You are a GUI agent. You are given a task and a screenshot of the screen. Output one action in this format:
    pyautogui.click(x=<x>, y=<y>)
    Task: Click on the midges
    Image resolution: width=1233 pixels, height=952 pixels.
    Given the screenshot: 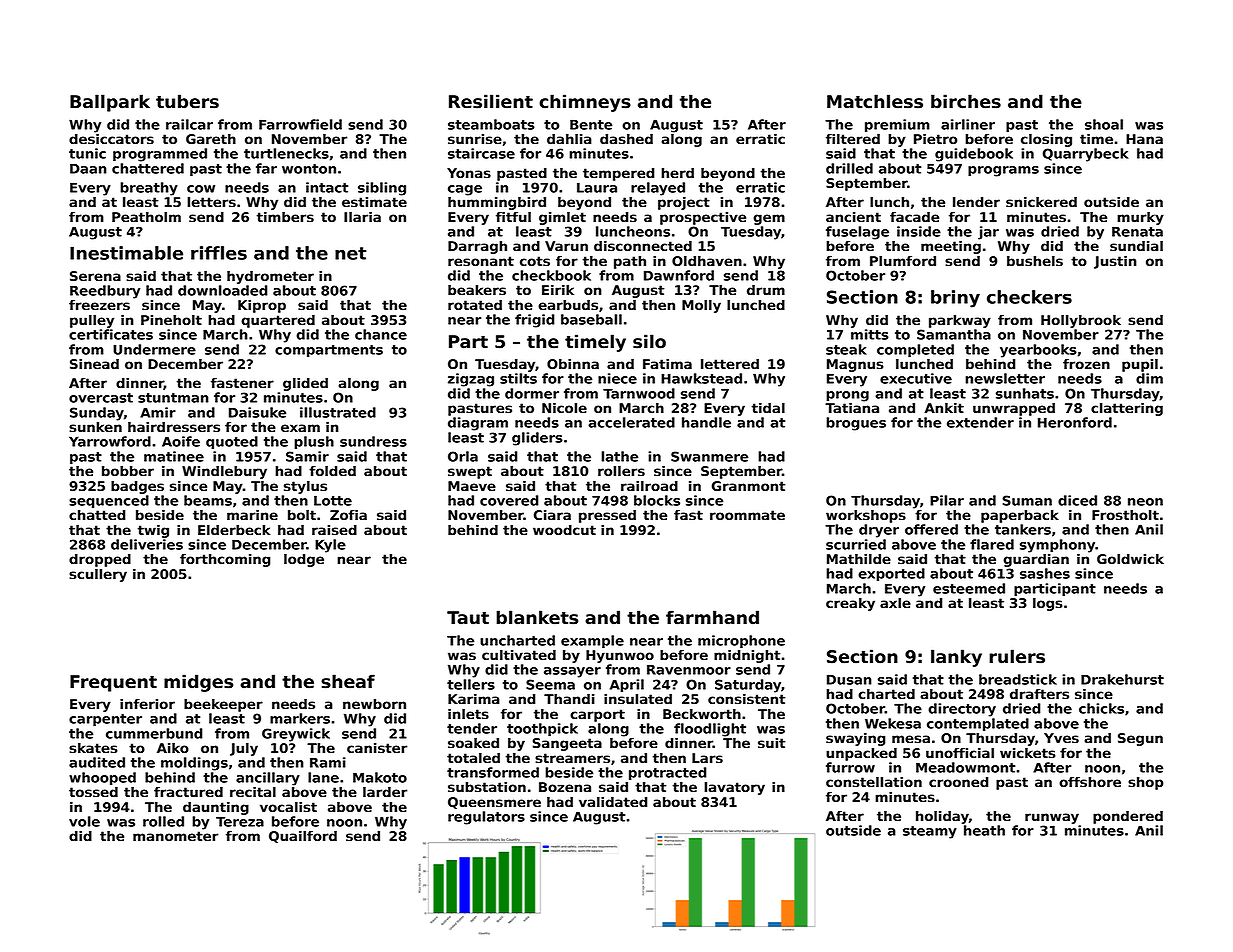 What is the action you would take?
    pyautogui.click(x=198, y=683)
